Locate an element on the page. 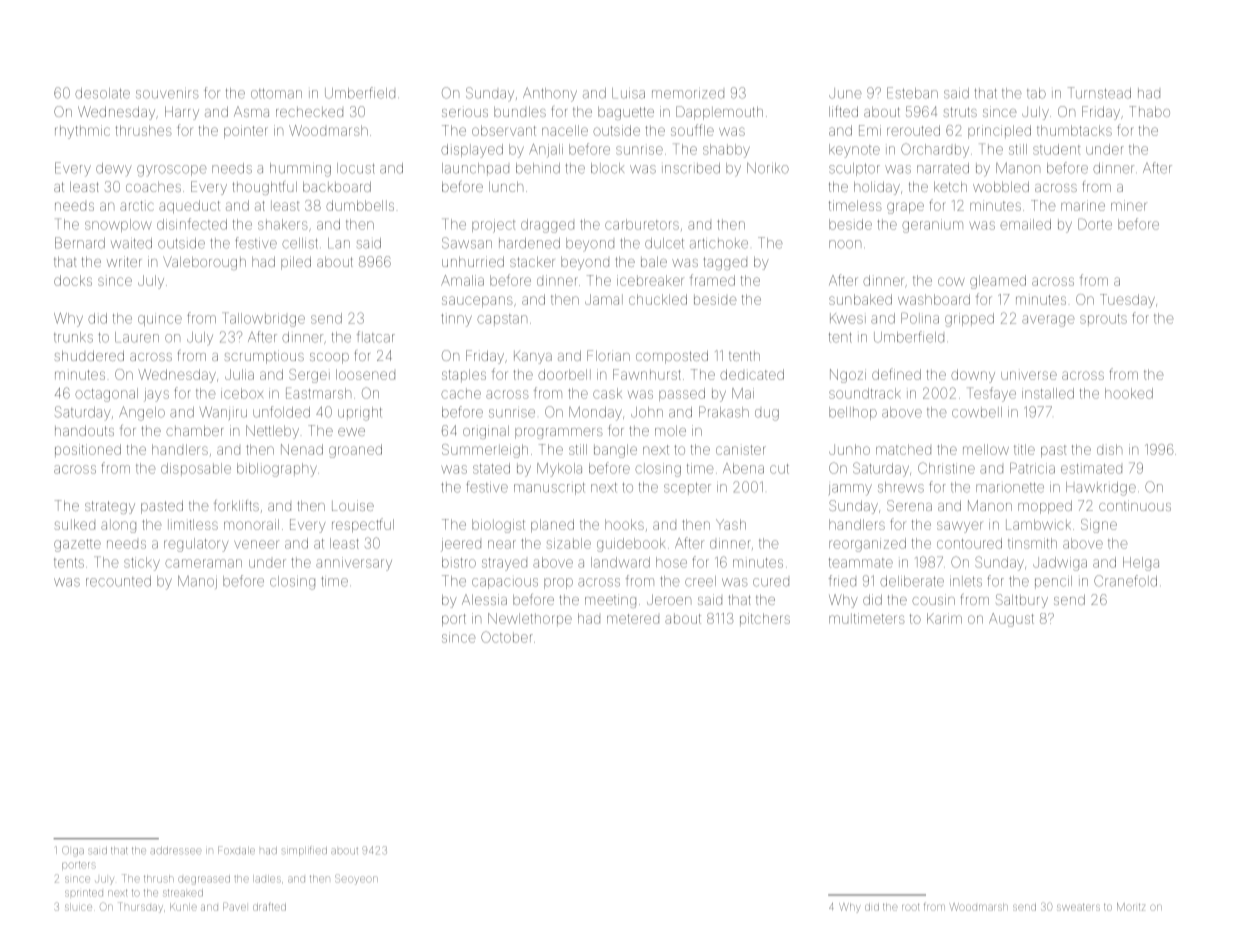  veneer is located at coordinates (256, 544).
